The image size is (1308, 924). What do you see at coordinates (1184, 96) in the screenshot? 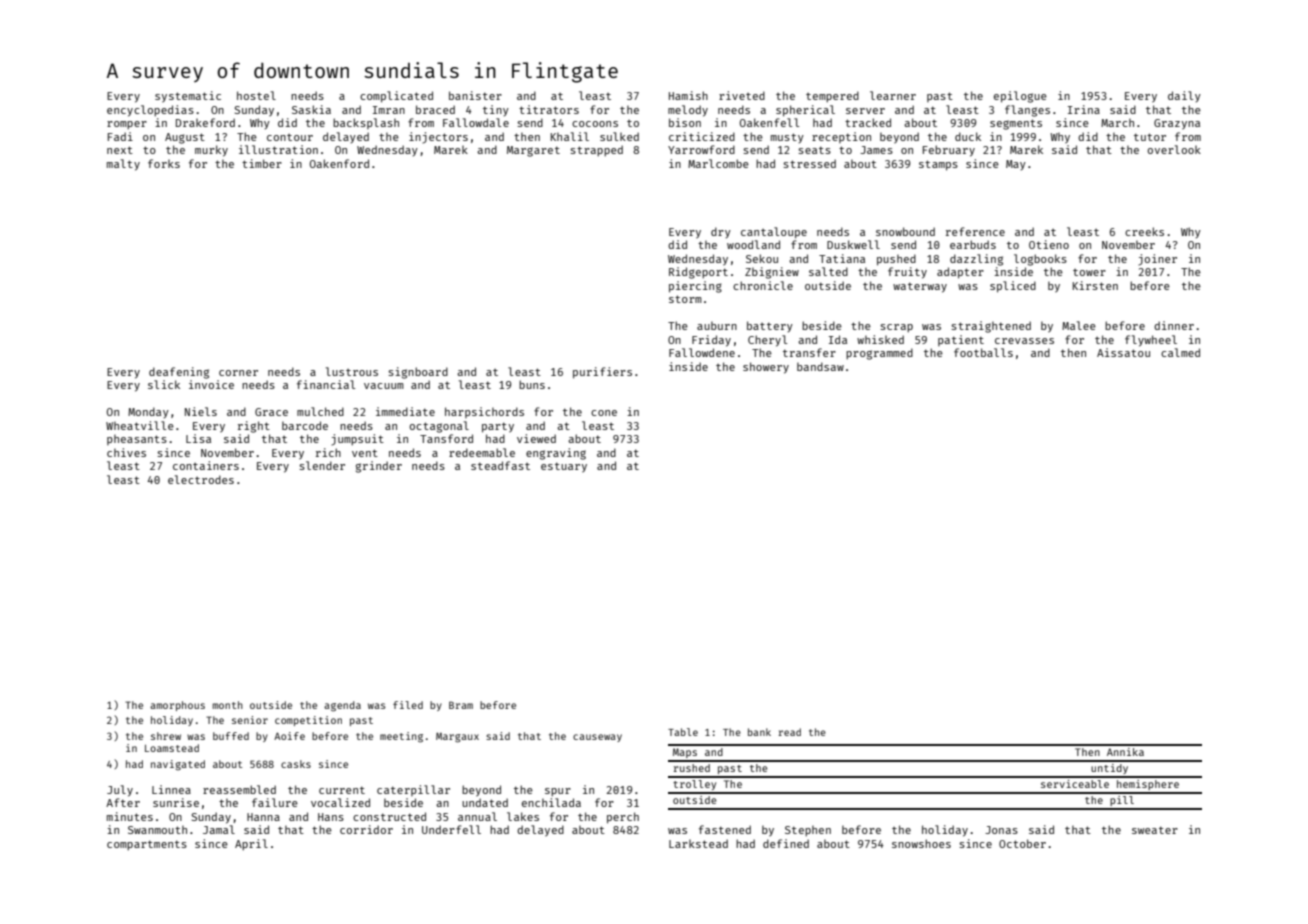
I see `daily` at bounding box center [1184, 96].
